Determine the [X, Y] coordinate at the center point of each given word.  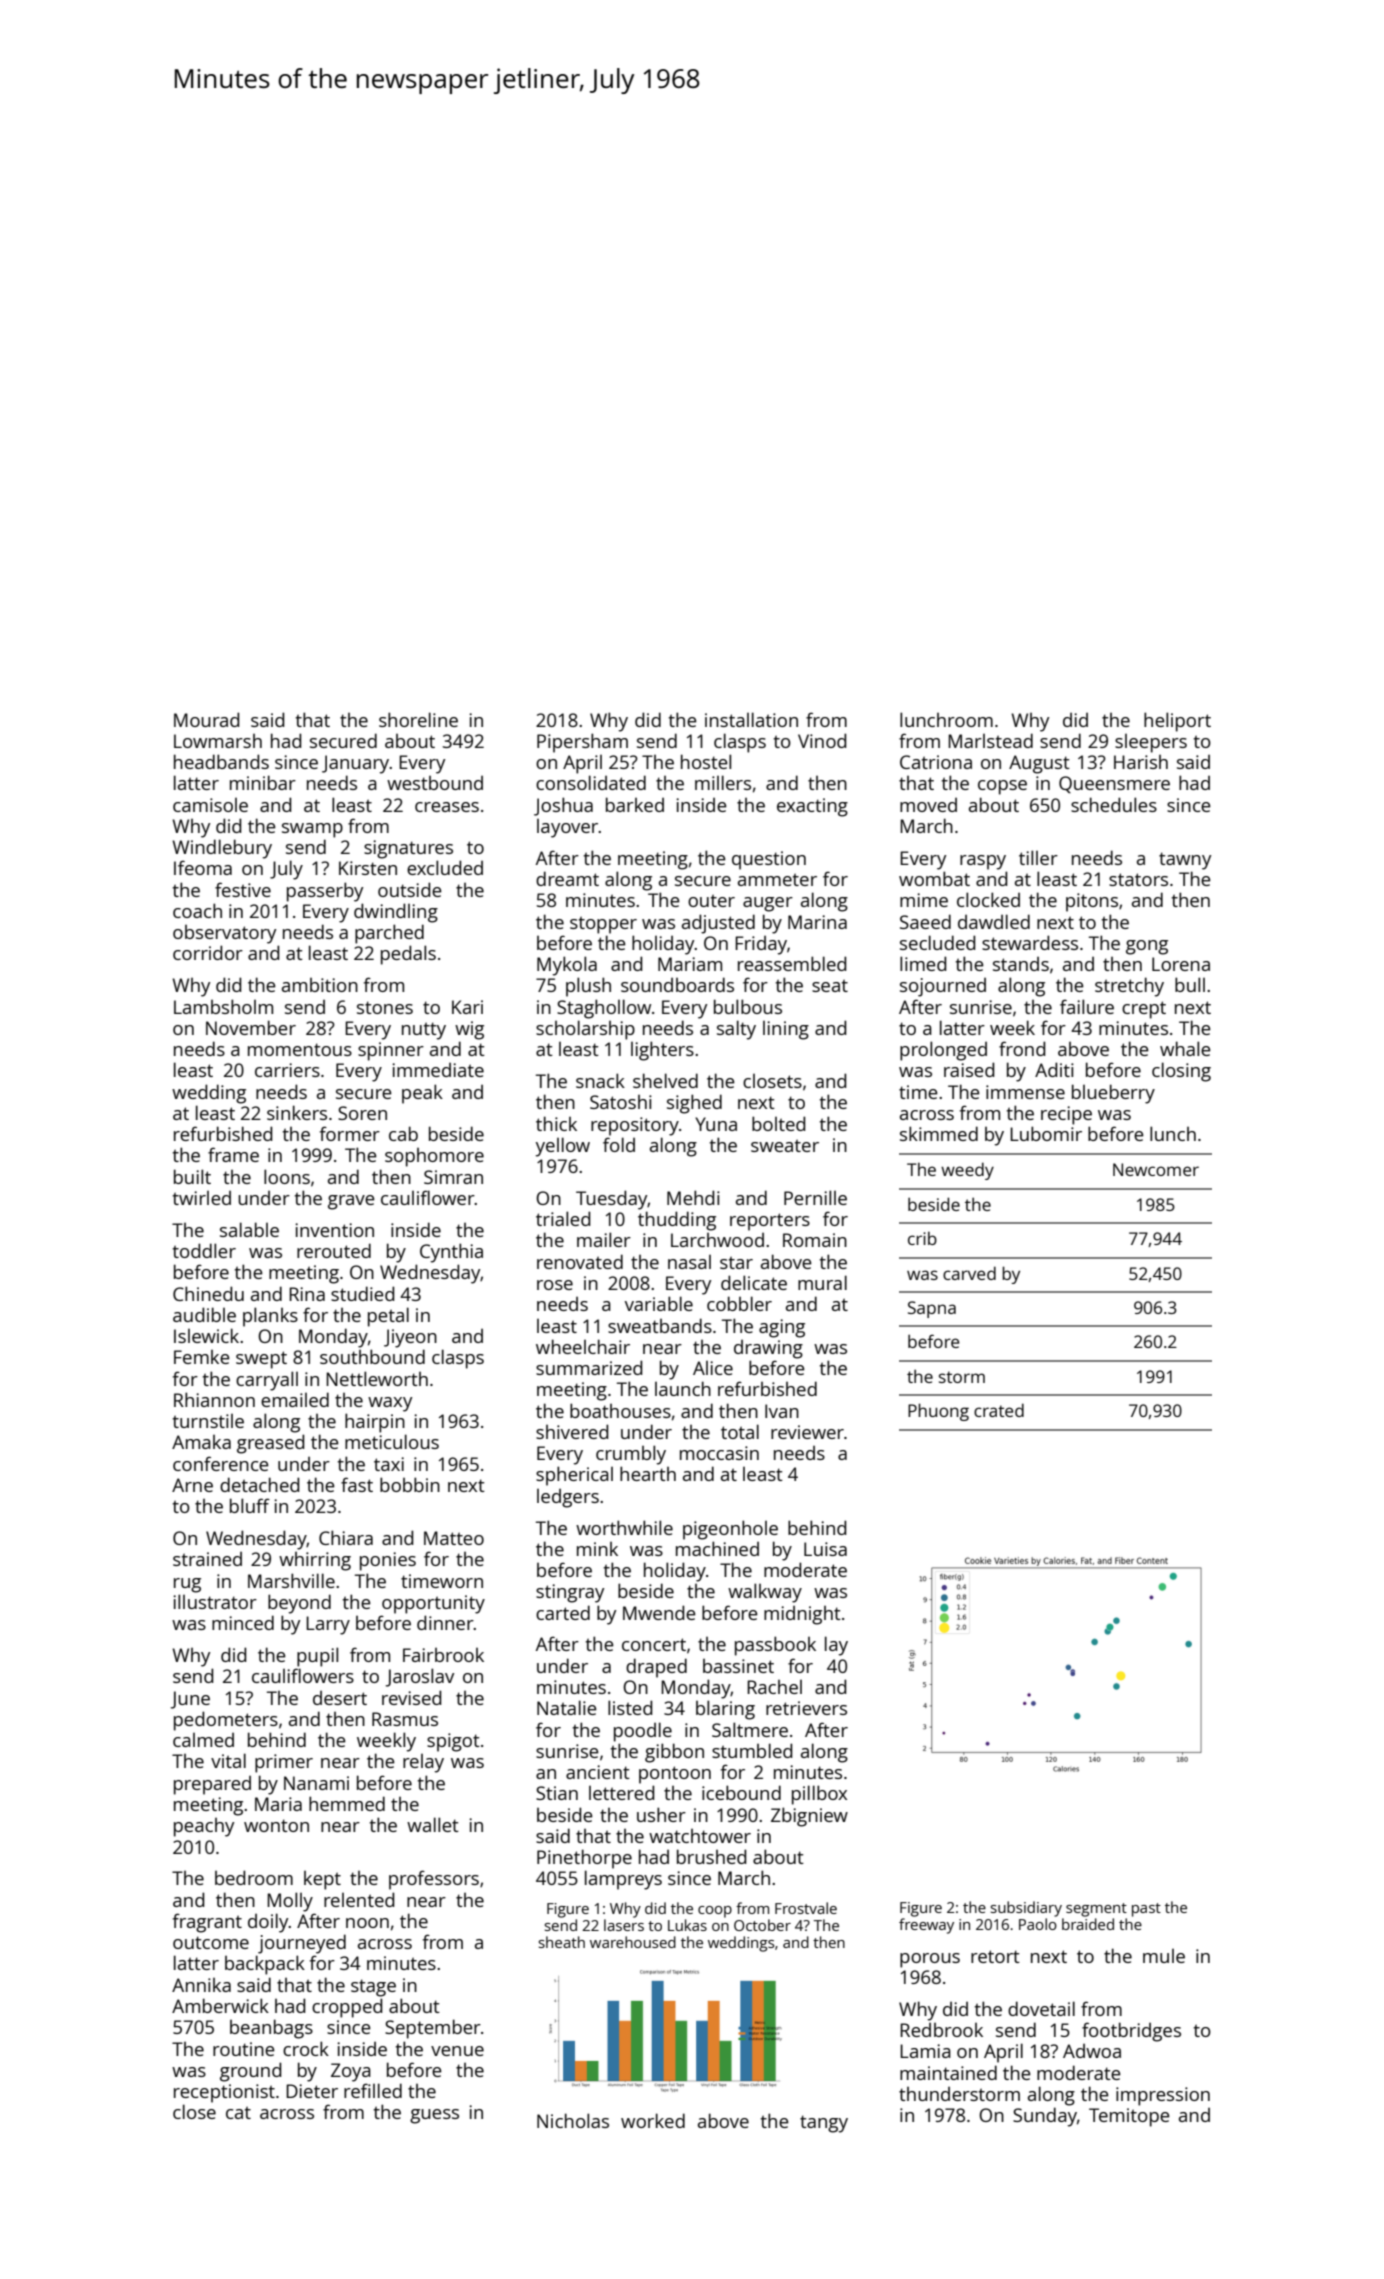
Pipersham [582, 743]
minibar [263, 782]
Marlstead [990, 740]
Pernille [815, 1197]
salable [249, 1229]
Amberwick [220, 2005]
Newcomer [1156, 1169]
